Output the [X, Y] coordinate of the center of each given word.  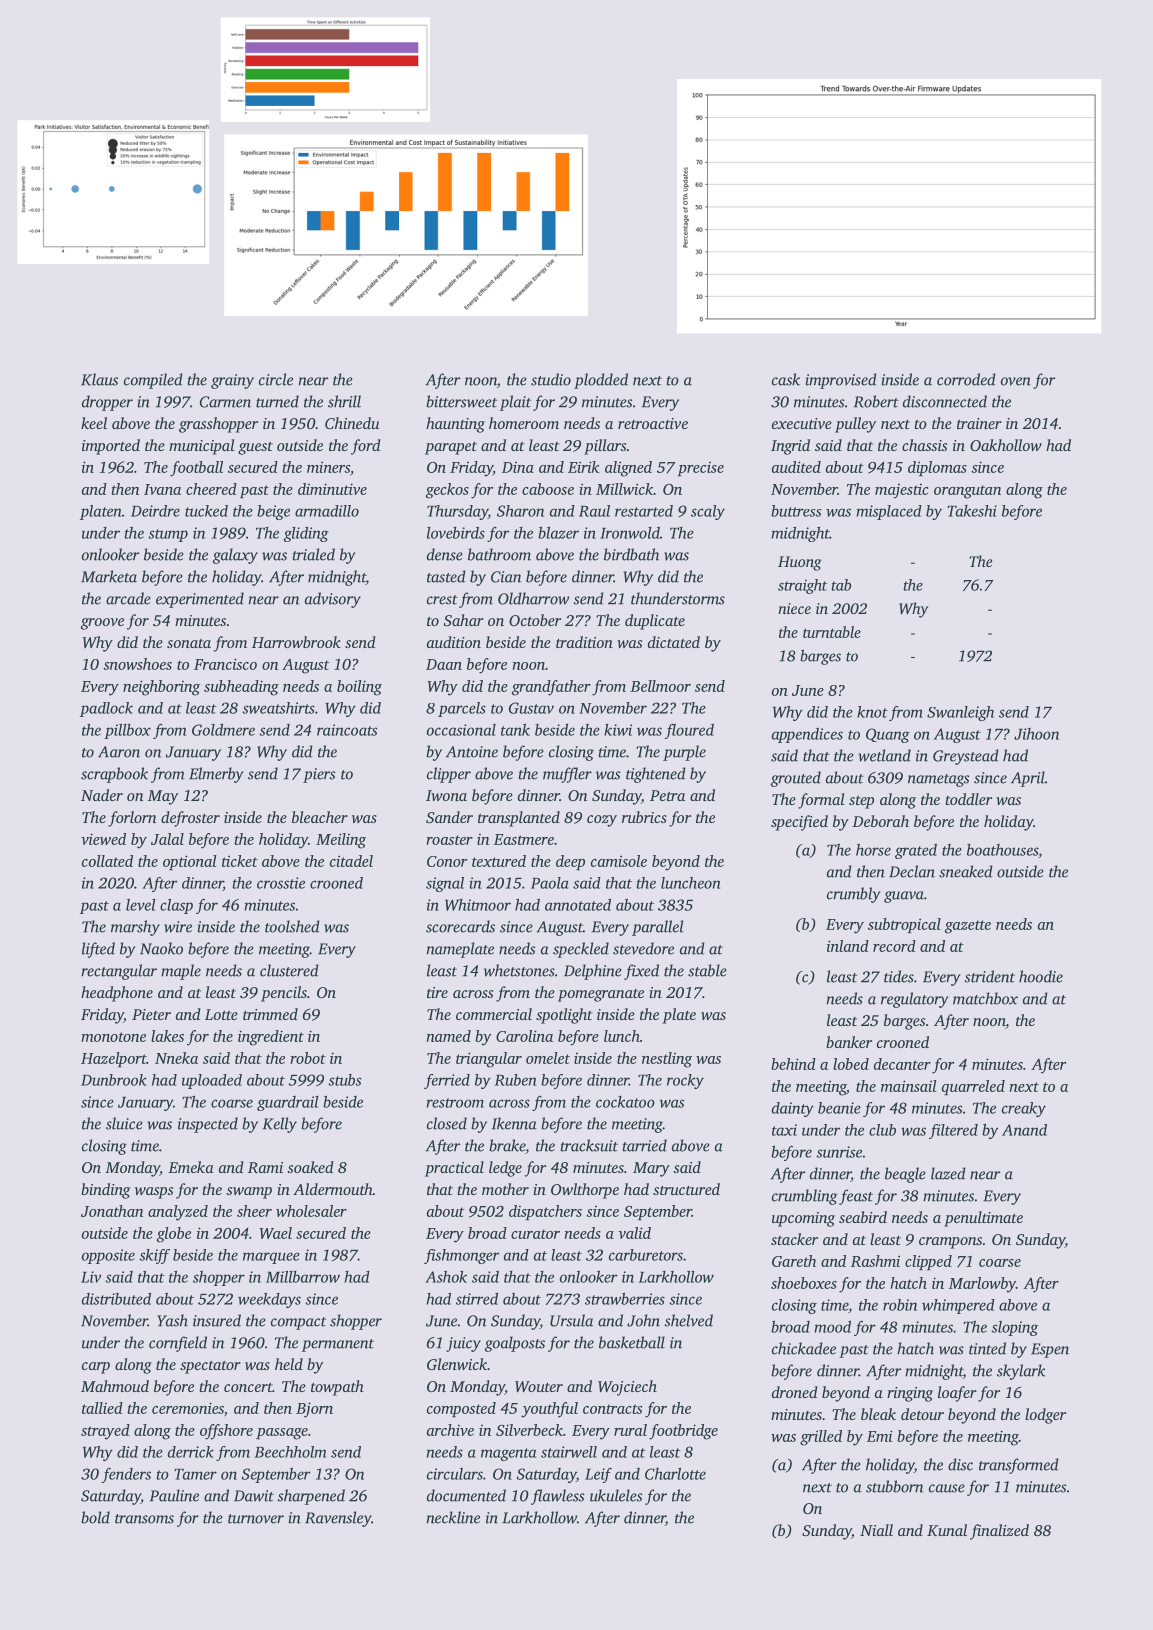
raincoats [347, 730]
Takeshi [972, 511]
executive [802, 423]
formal [821, 801]
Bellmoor [660, 686]
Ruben [515, 1080]
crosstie [281, 883]
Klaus [99, 379]
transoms [144, 1519]
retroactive [653, 423]
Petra [667, 795]
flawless [557, 1497]
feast [856, 1197]
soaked [310, 1167]
